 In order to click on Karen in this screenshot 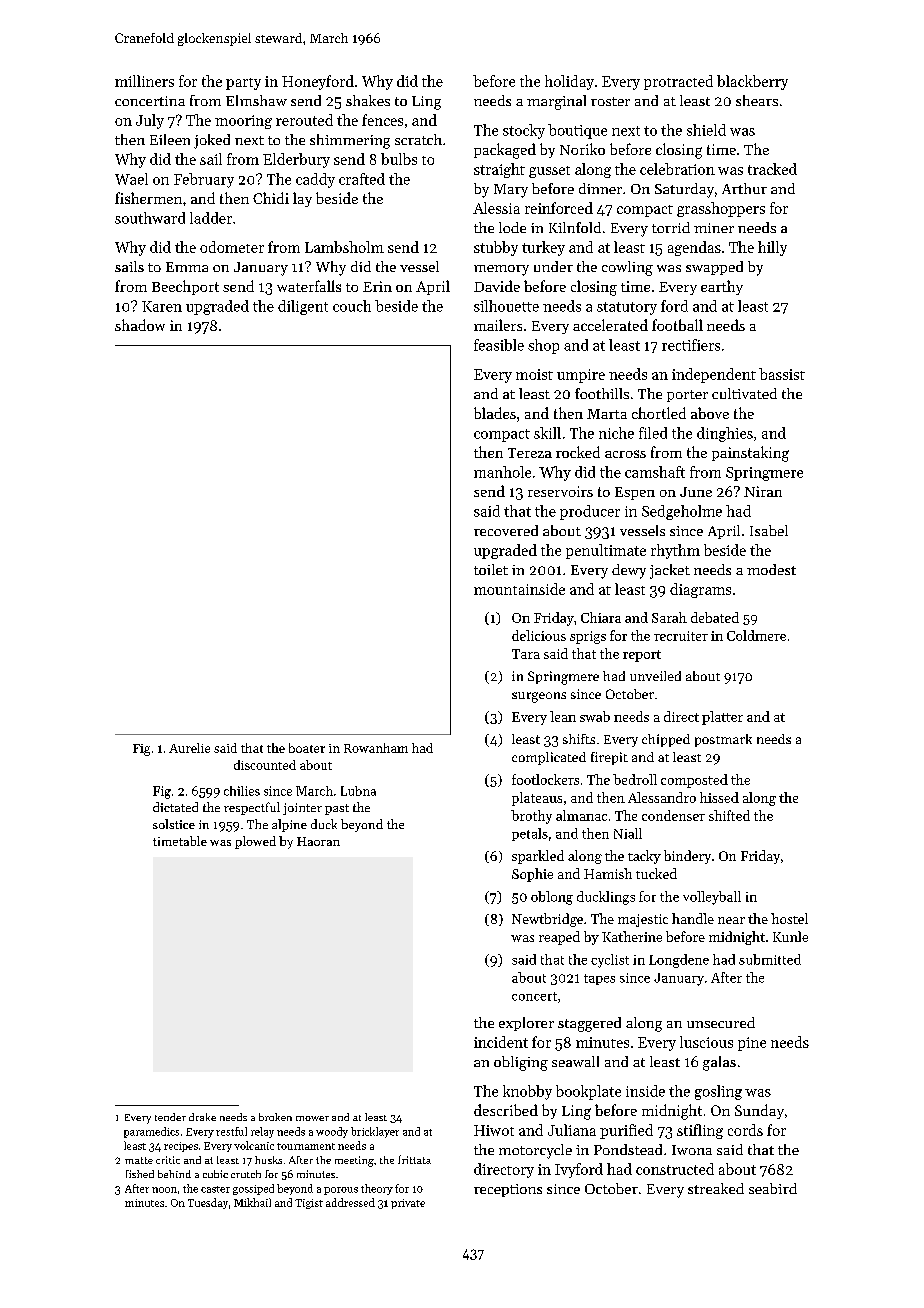, I will do `click(162, 306)`.
